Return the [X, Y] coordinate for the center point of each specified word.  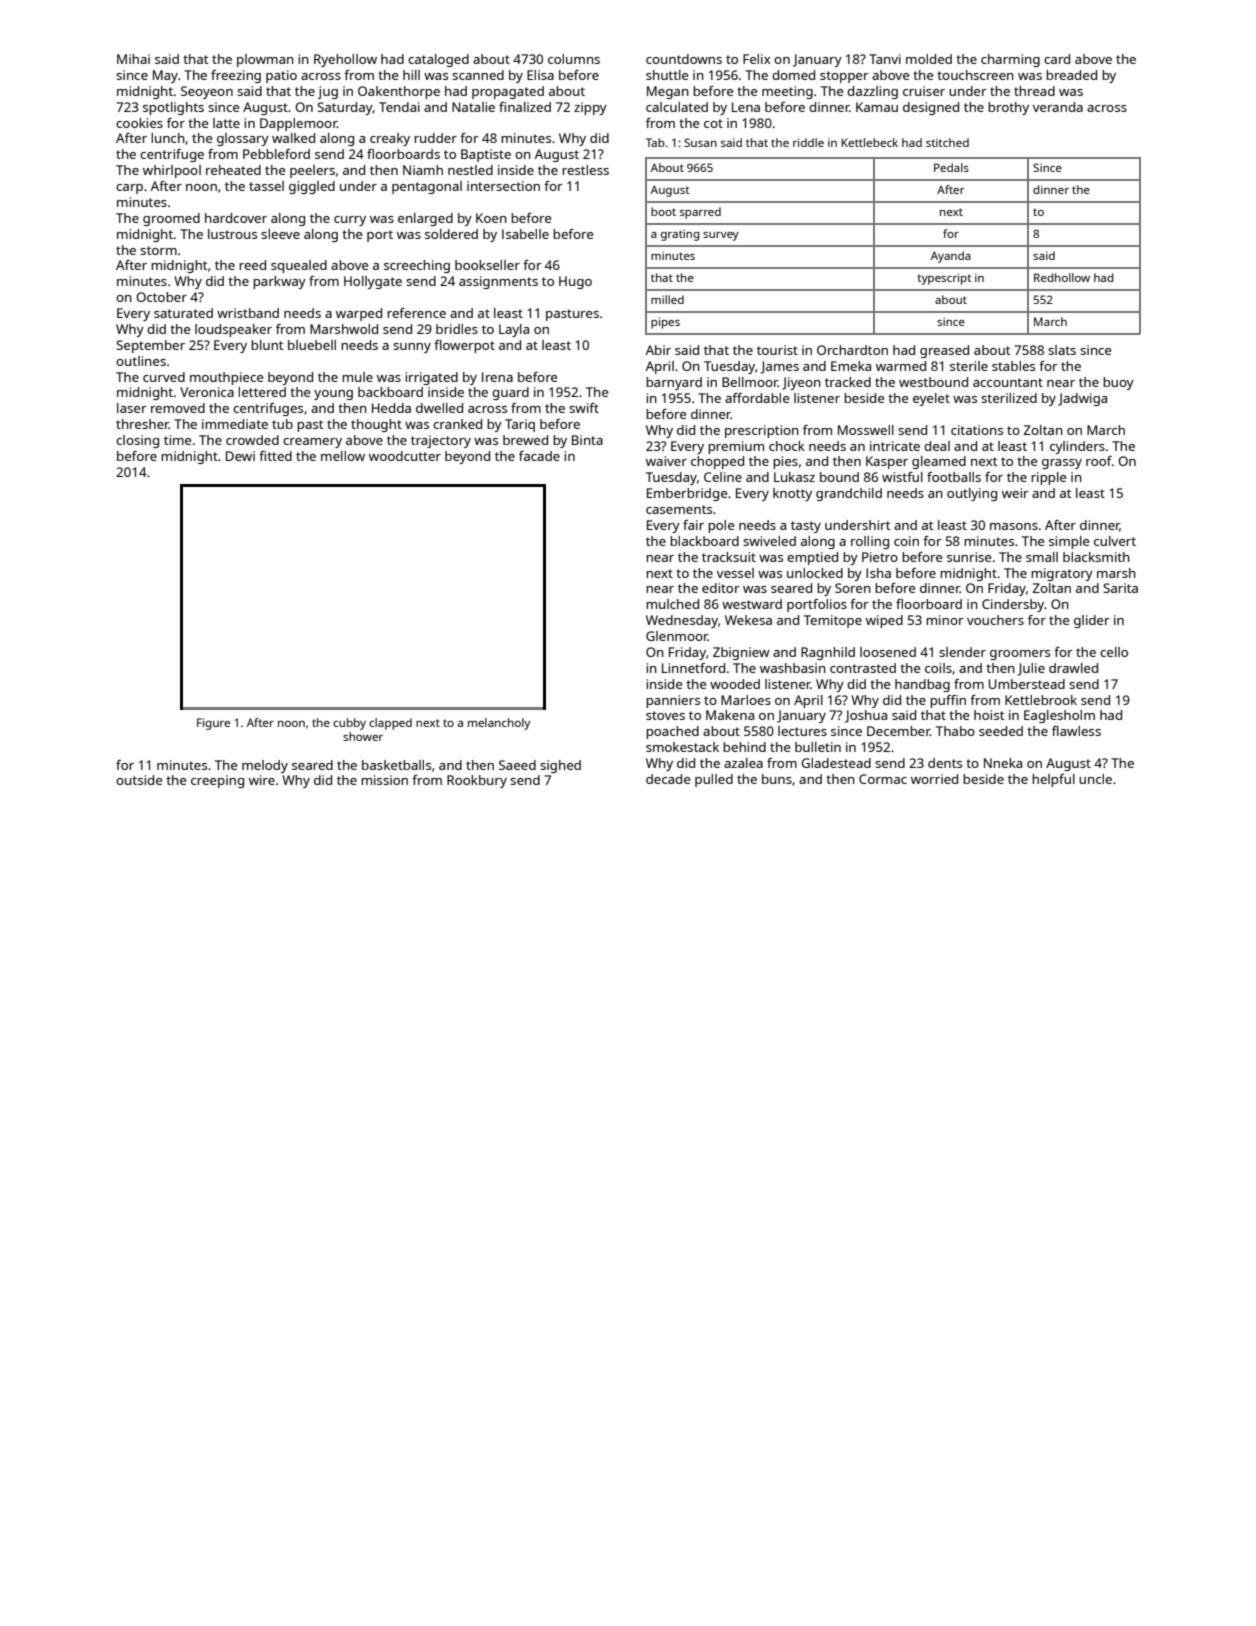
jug [328, 92]
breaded [1071, 75]
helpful [1053, 780]
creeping [217, 781]
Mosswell [866, 430]
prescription [762, 431]
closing [137, 441]
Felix [756, 59]
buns [777, 779]
